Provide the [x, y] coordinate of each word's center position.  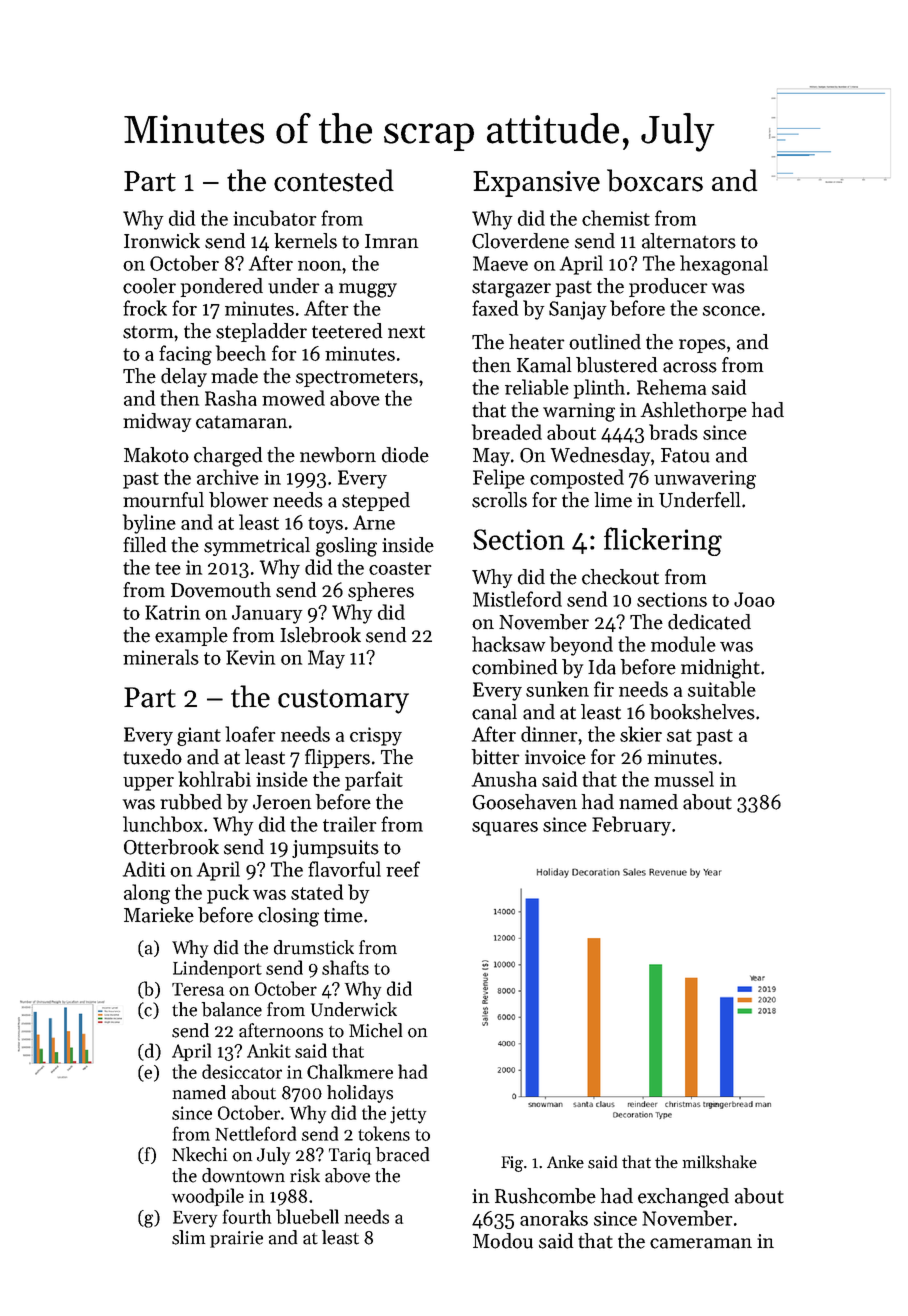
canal [494, 712]
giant [199, 736]
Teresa [198, 989]
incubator [274, 218]
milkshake [720, 1162]
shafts [345, 967]
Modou [503, 1241]
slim [188, 1237]
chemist [616, 218]
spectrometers [357, 378]
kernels [305, 241]
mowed [293, 398]
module [683, 644]
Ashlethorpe [693, 411]
